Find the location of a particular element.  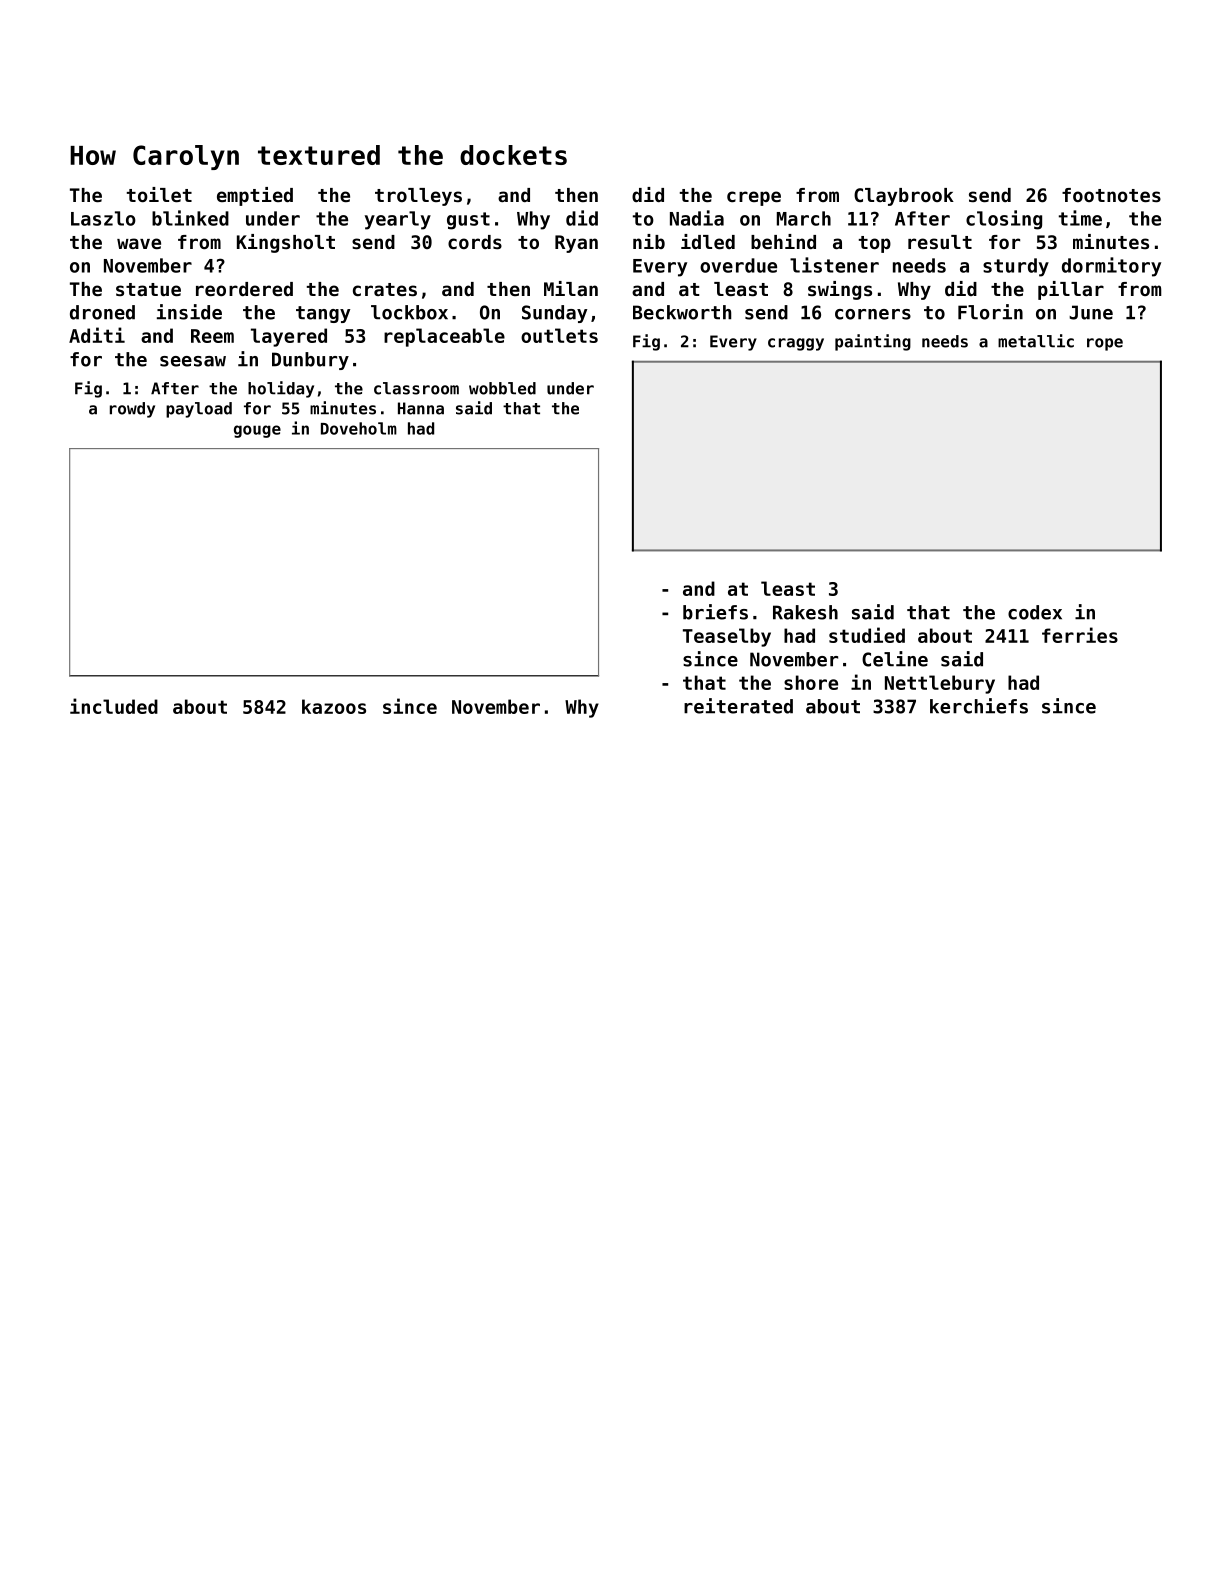

dormitory is located at coordinates (1111, 267).
